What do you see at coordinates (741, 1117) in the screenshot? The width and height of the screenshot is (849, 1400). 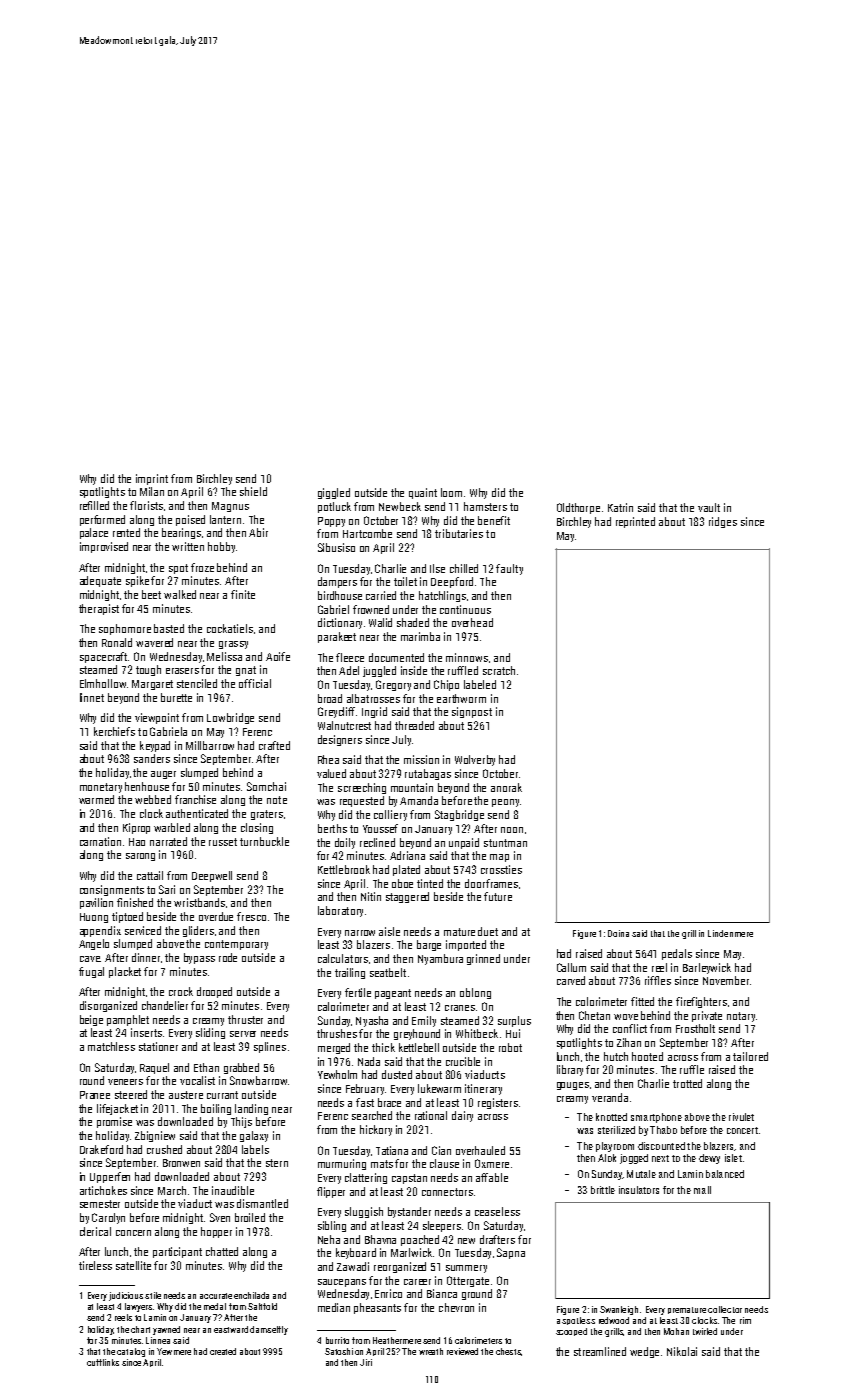 I see `rivulet` at bounding box center [741, 1117].
